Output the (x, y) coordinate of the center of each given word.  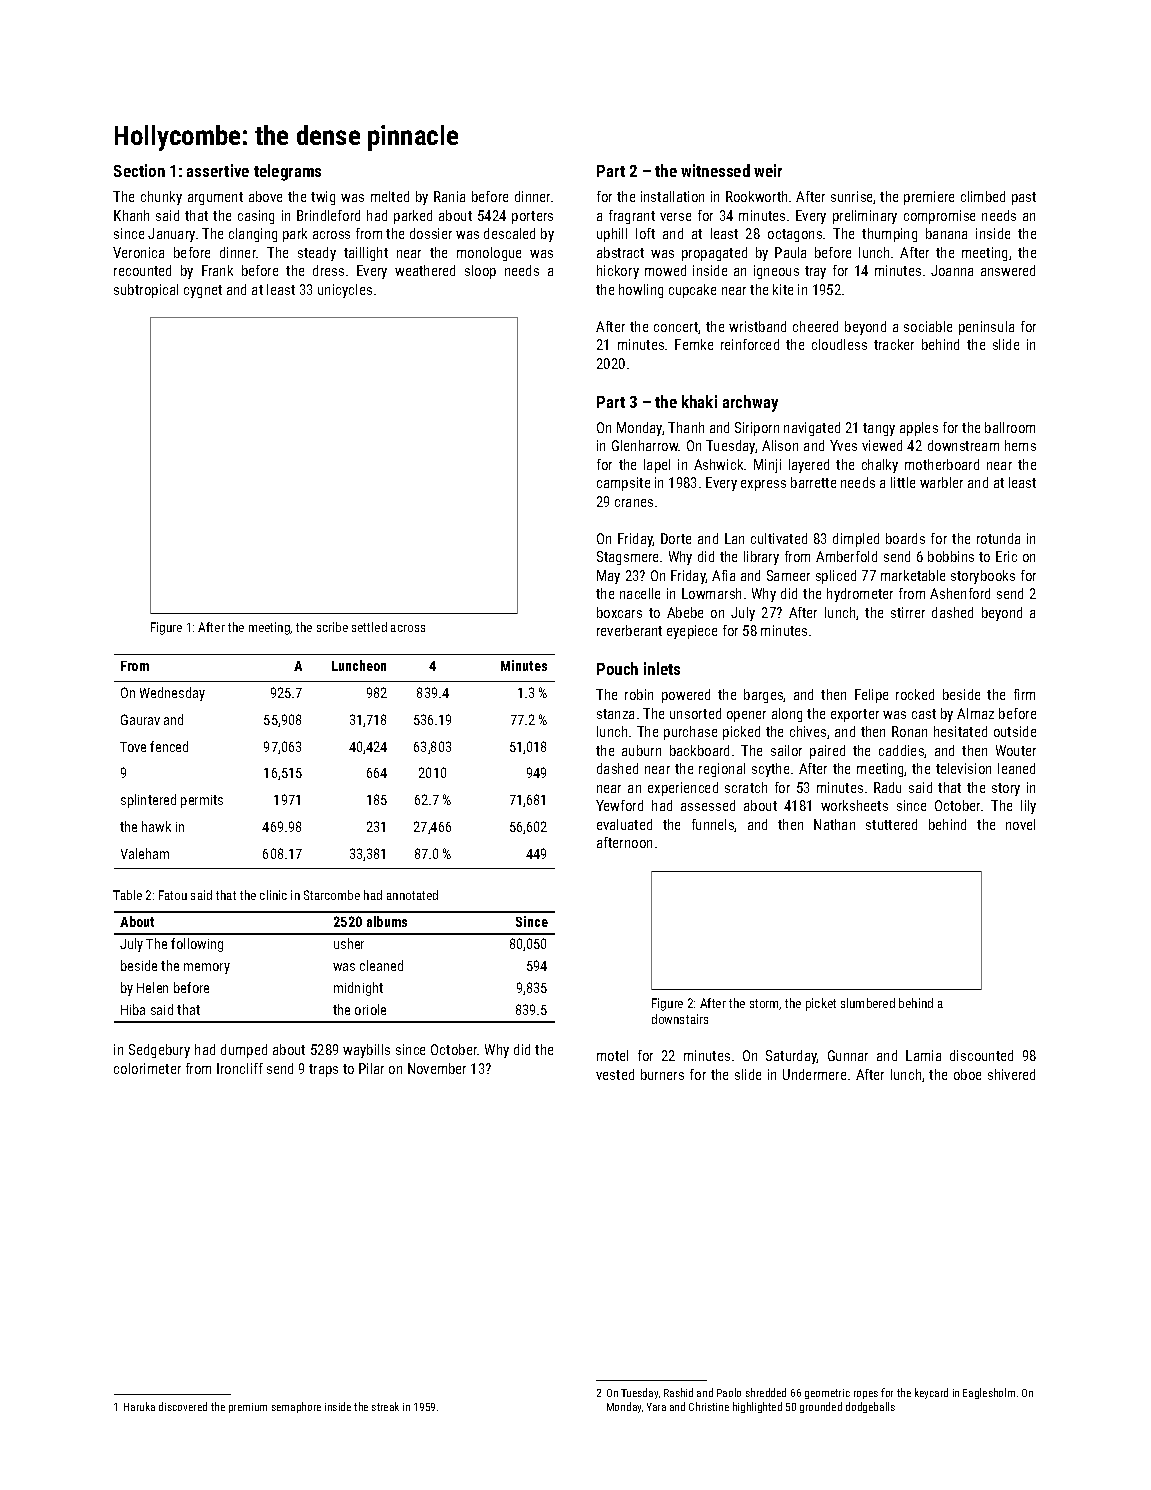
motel (612, 1055)
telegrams (287, 172)
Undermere (814, 1074)
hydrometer (860, 595)
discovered (183, 1406)
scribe (332, 627)
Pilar (371, 1068)
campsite (623, 484)
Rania (449, 196)
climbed (983, 196)
